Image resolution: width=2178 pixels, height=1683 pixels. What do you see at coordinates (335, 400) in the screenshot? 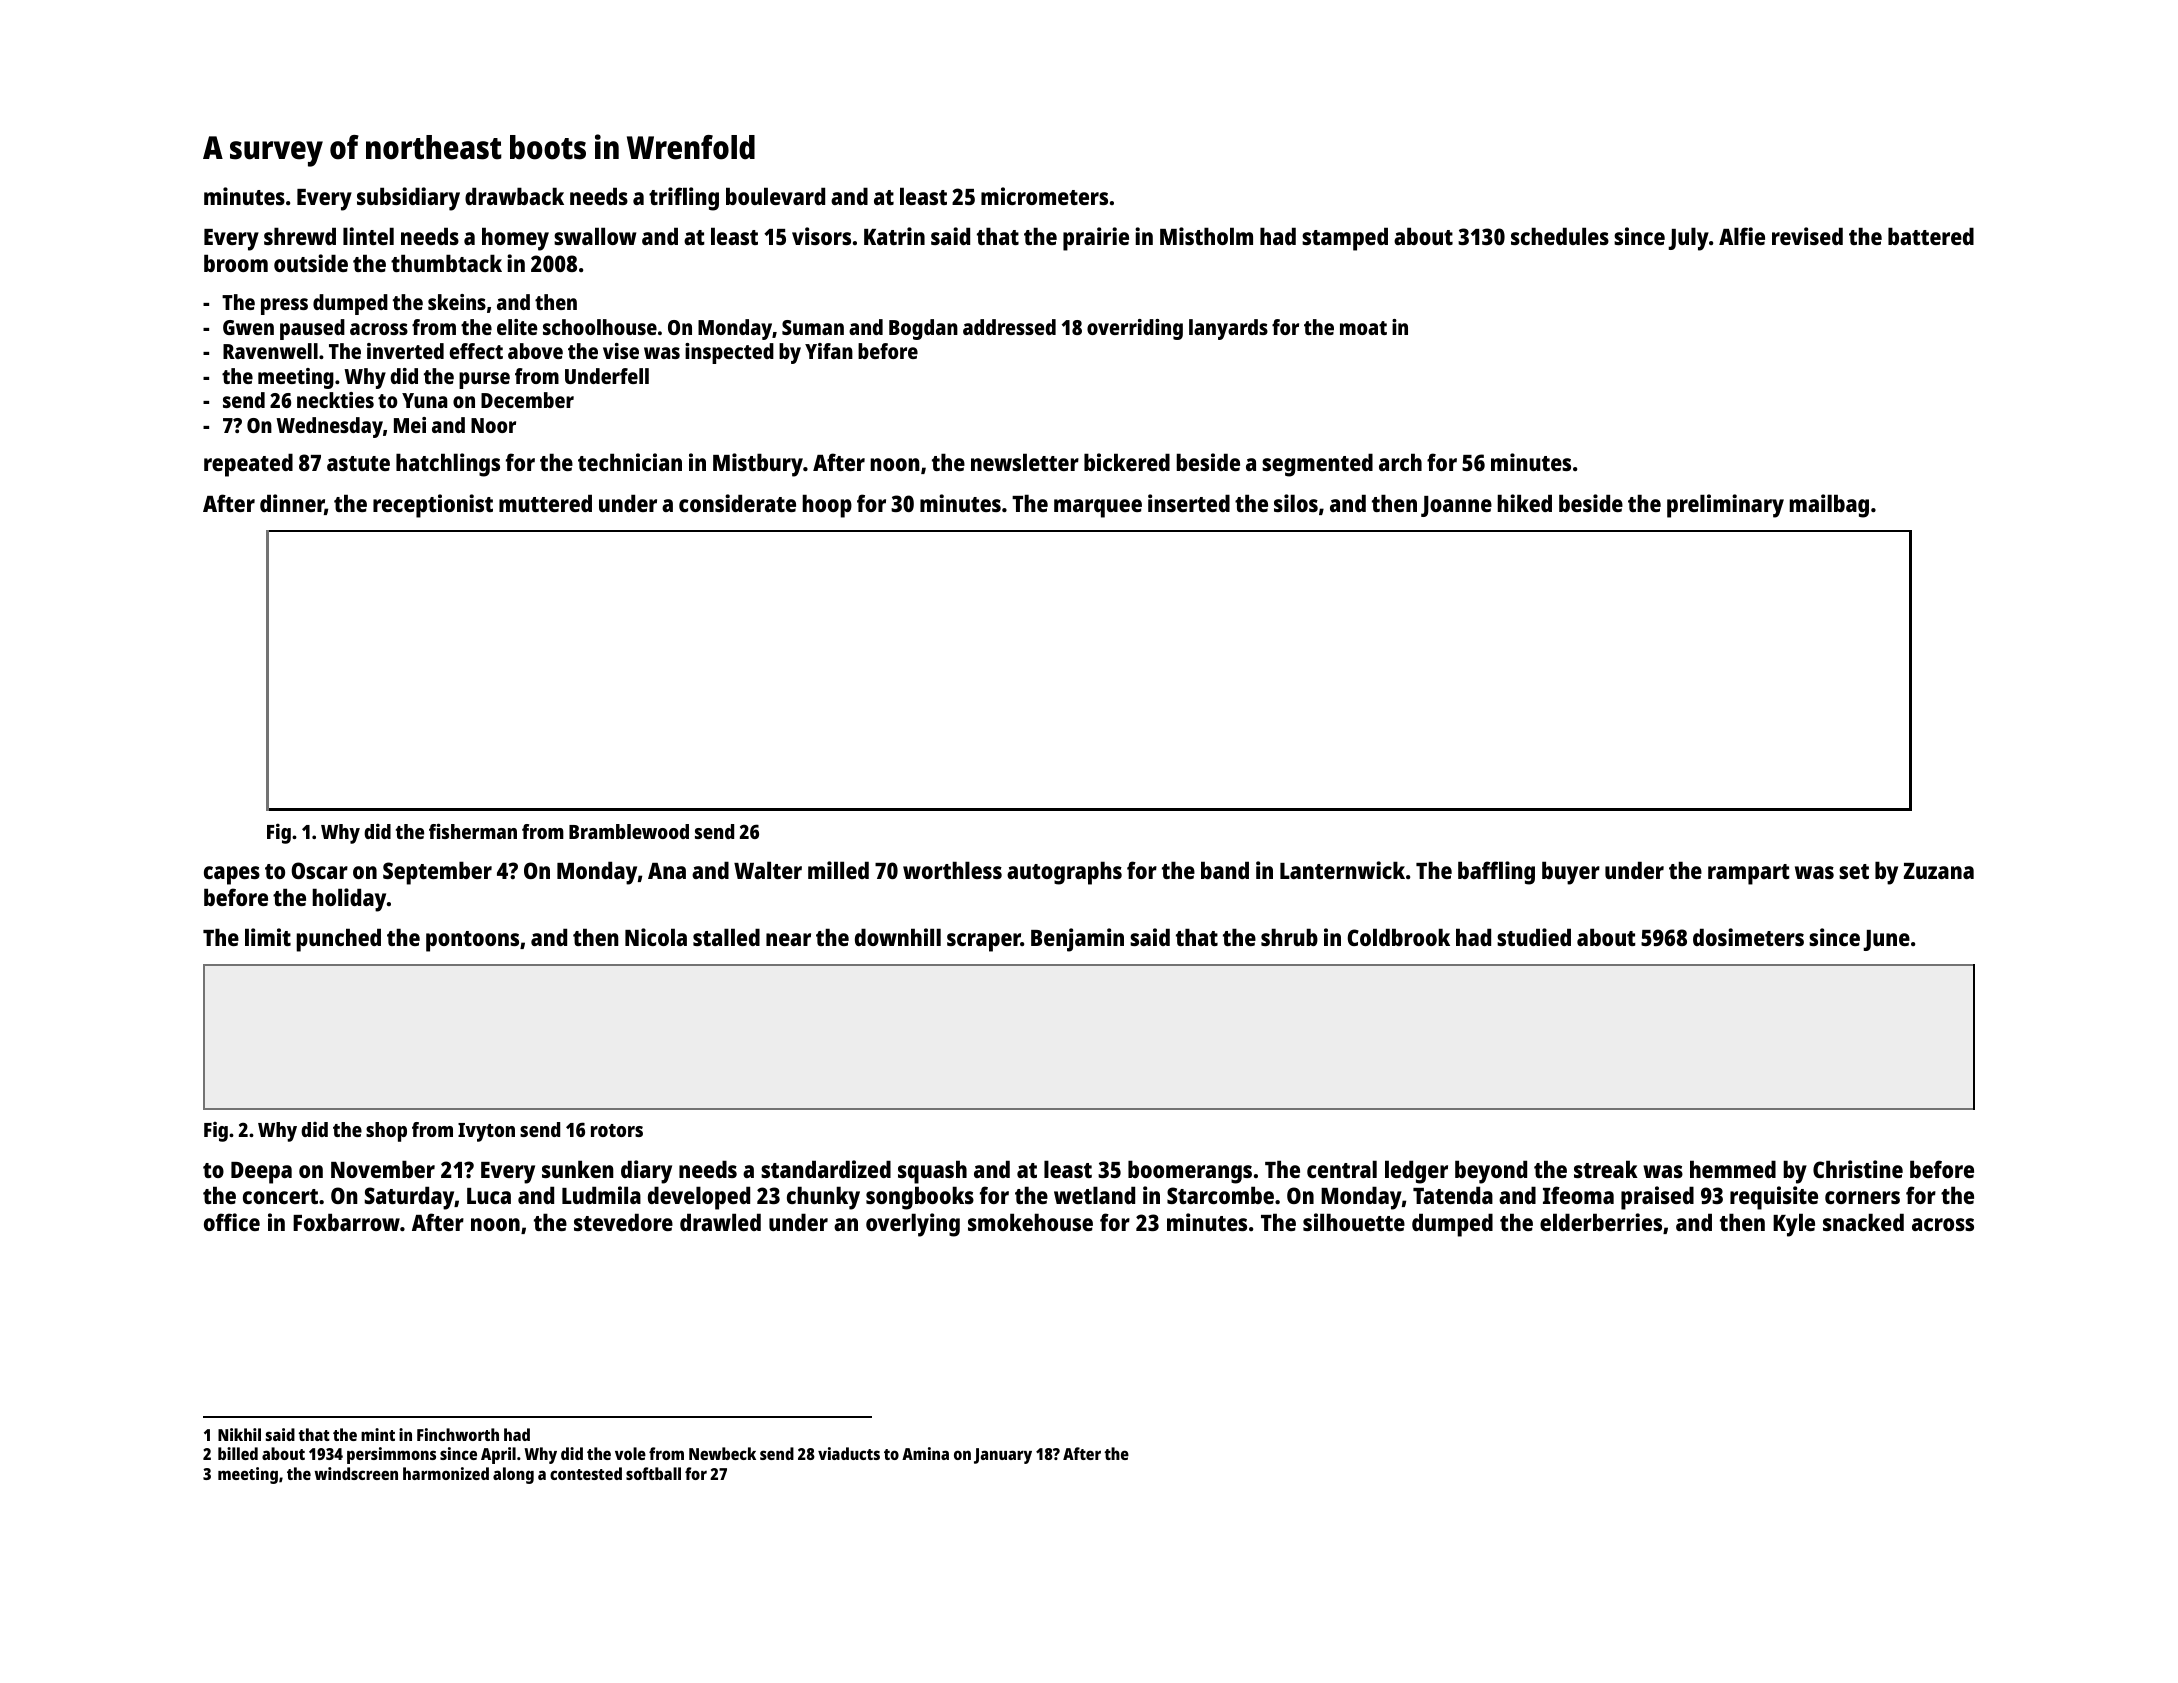
I see `neckties` at bounding box center [335, 400].
